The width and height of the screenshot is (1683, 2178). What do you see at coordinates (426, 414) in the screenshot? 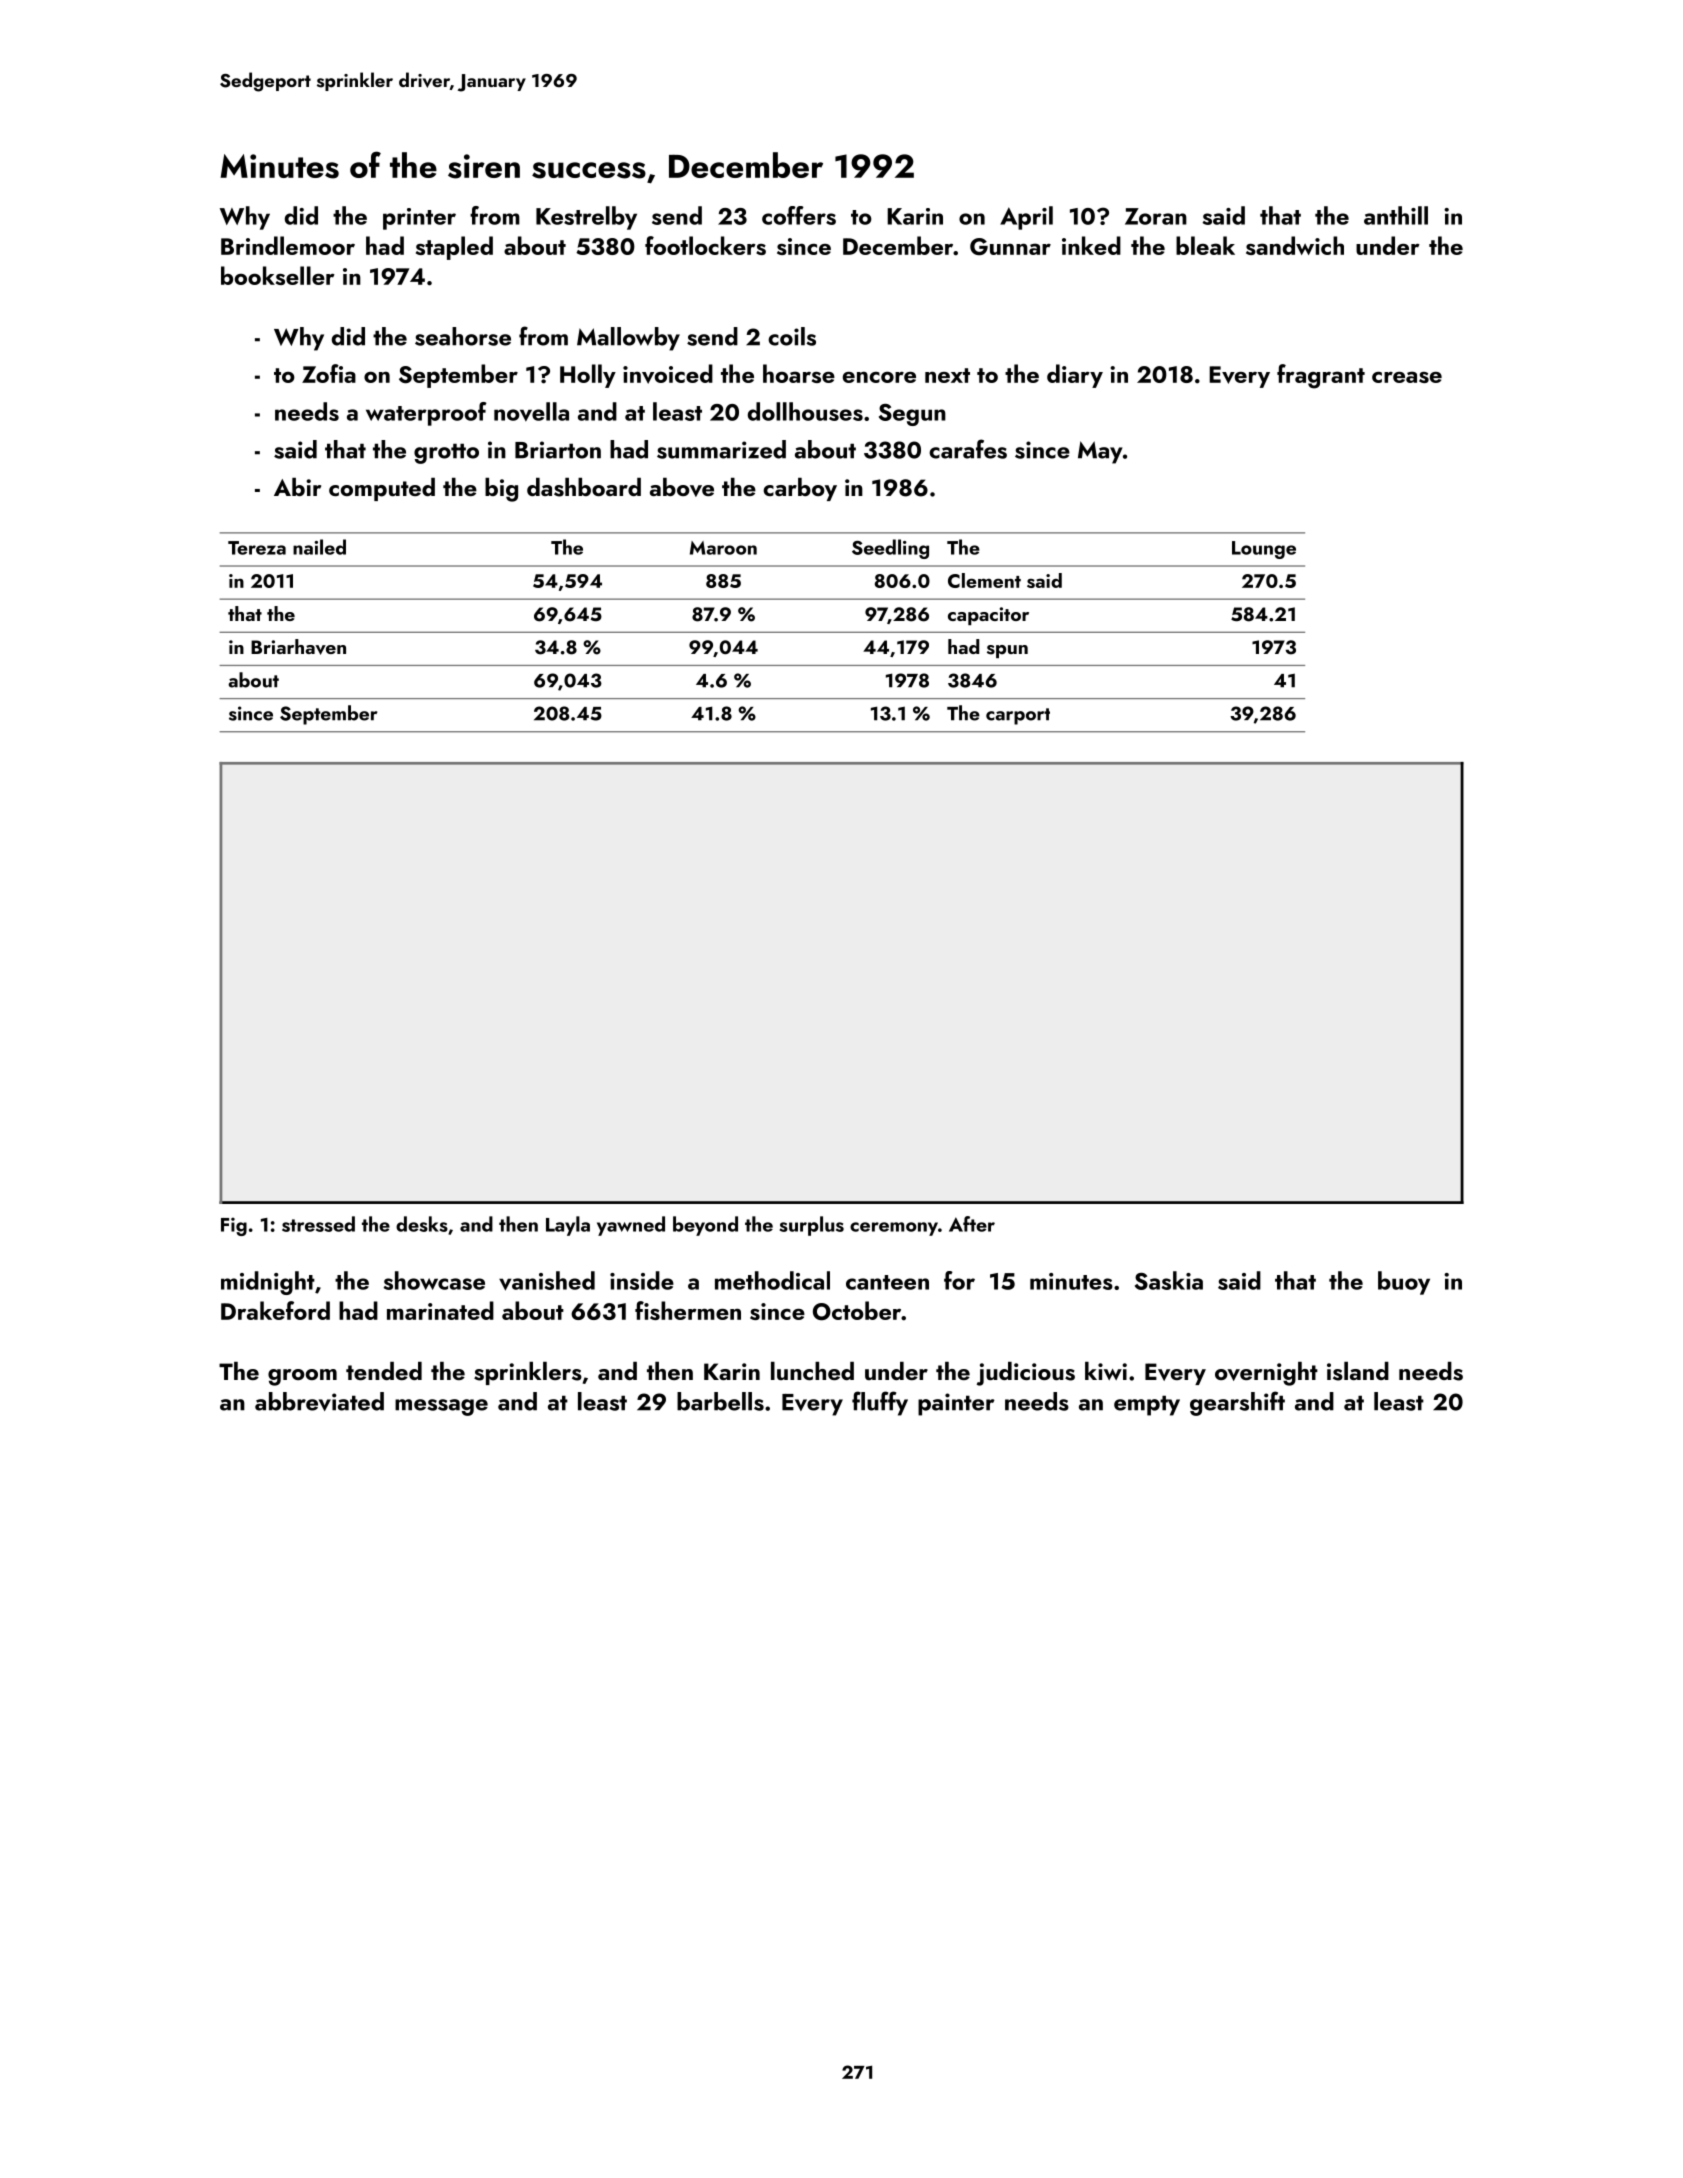
I see `waterproof` at bounding box center [426, 414].
